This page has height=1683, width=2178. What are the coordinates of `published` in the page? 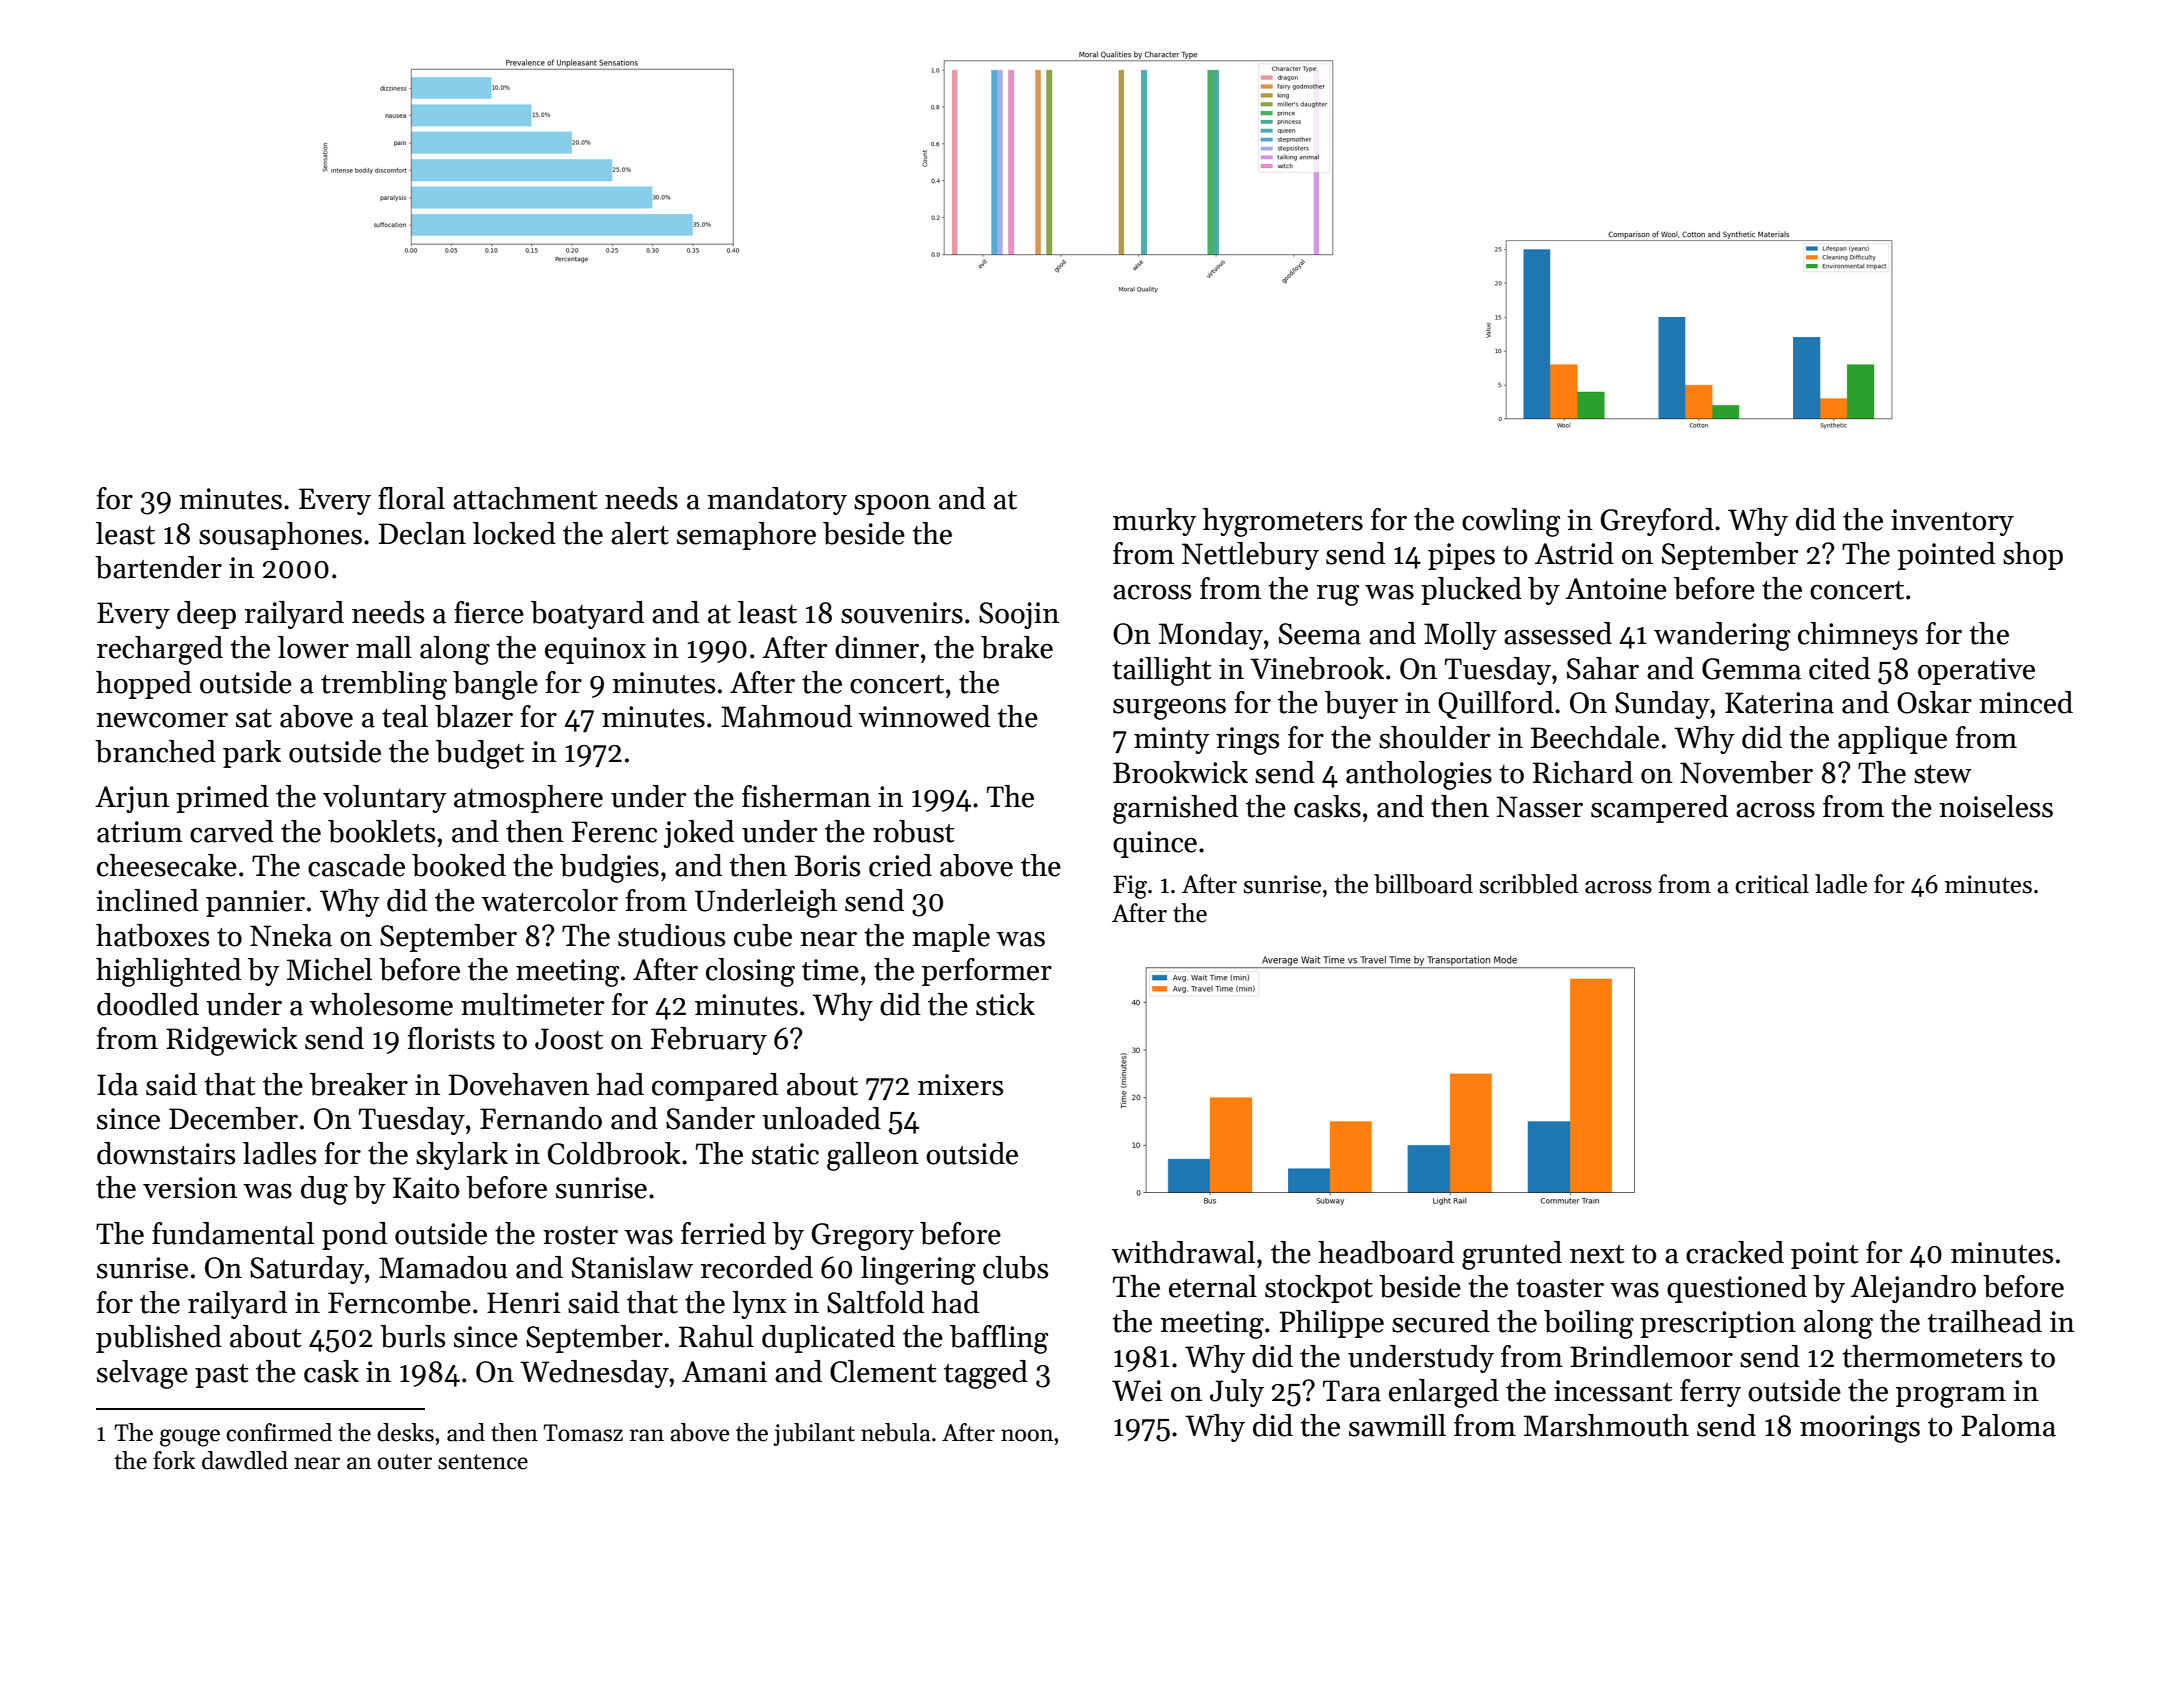 It's located at (159, 1339).
